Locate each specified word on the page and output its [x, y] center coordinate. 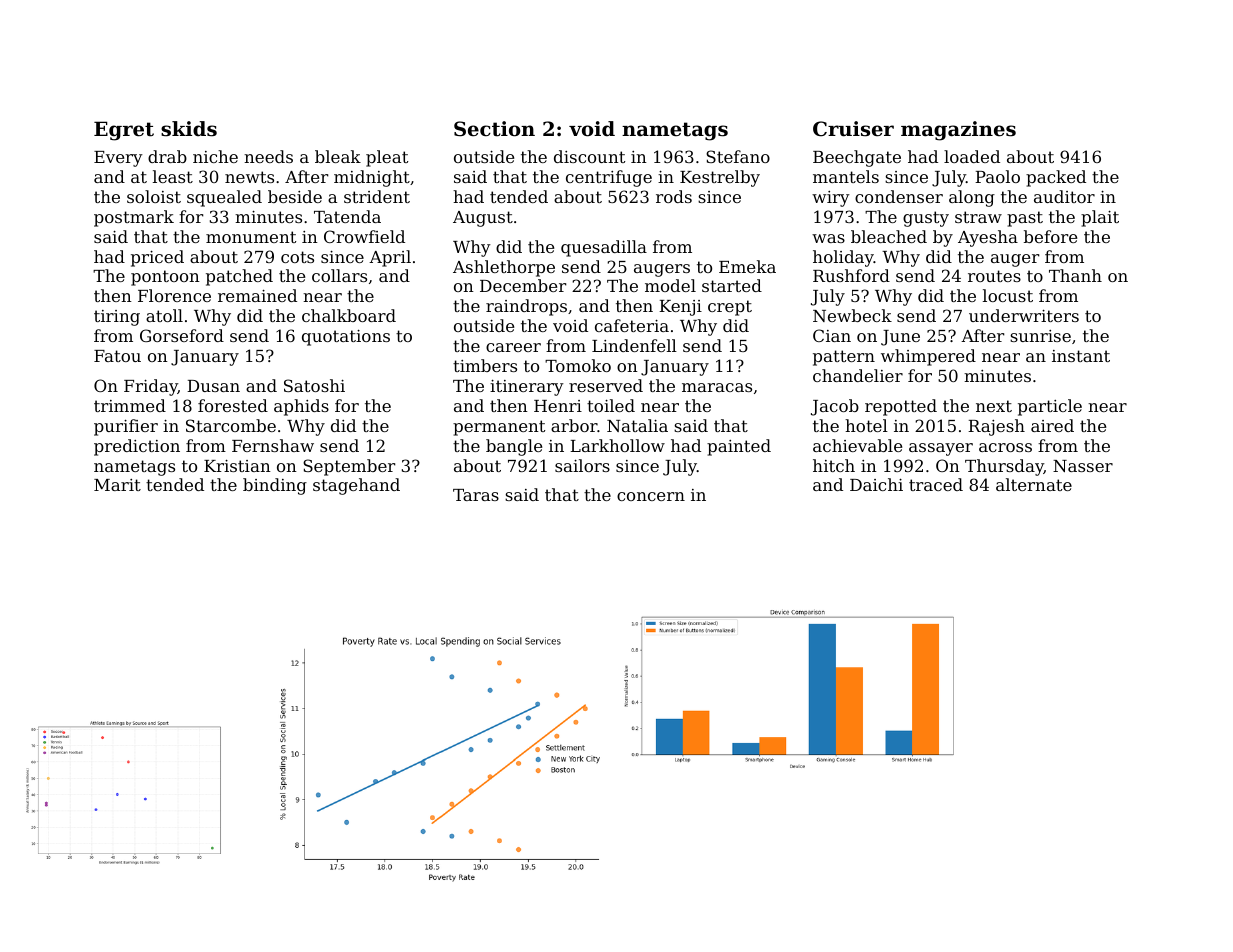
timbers [485, 365]
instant [1081, 356]
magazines [958, 131]
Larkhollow [617, 445]
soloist [154, 196]
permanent [499, 428]
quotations [346, 337]
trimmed [130, 405]
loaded [972, 156]
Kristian [237, 465]
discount [589, 156]
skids [189, 129]
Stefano [738, 156]
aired [1052, 425]
